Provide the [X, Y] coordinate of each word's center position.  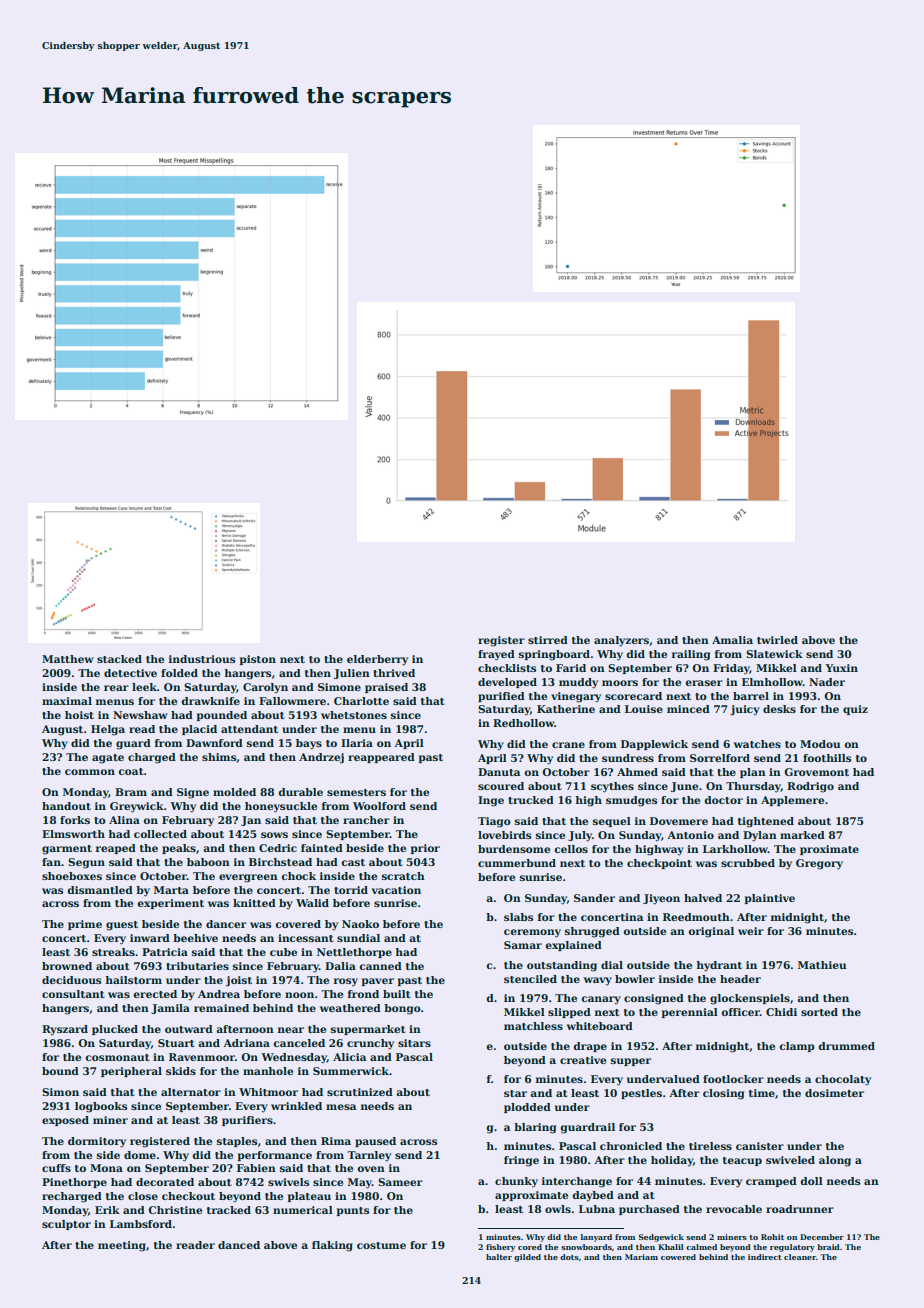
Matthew [68, 659]
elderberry [377, 660]
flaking [332, 1246]
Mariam [641, 1257]
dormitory [97, 1142]
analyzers [621, 641]
